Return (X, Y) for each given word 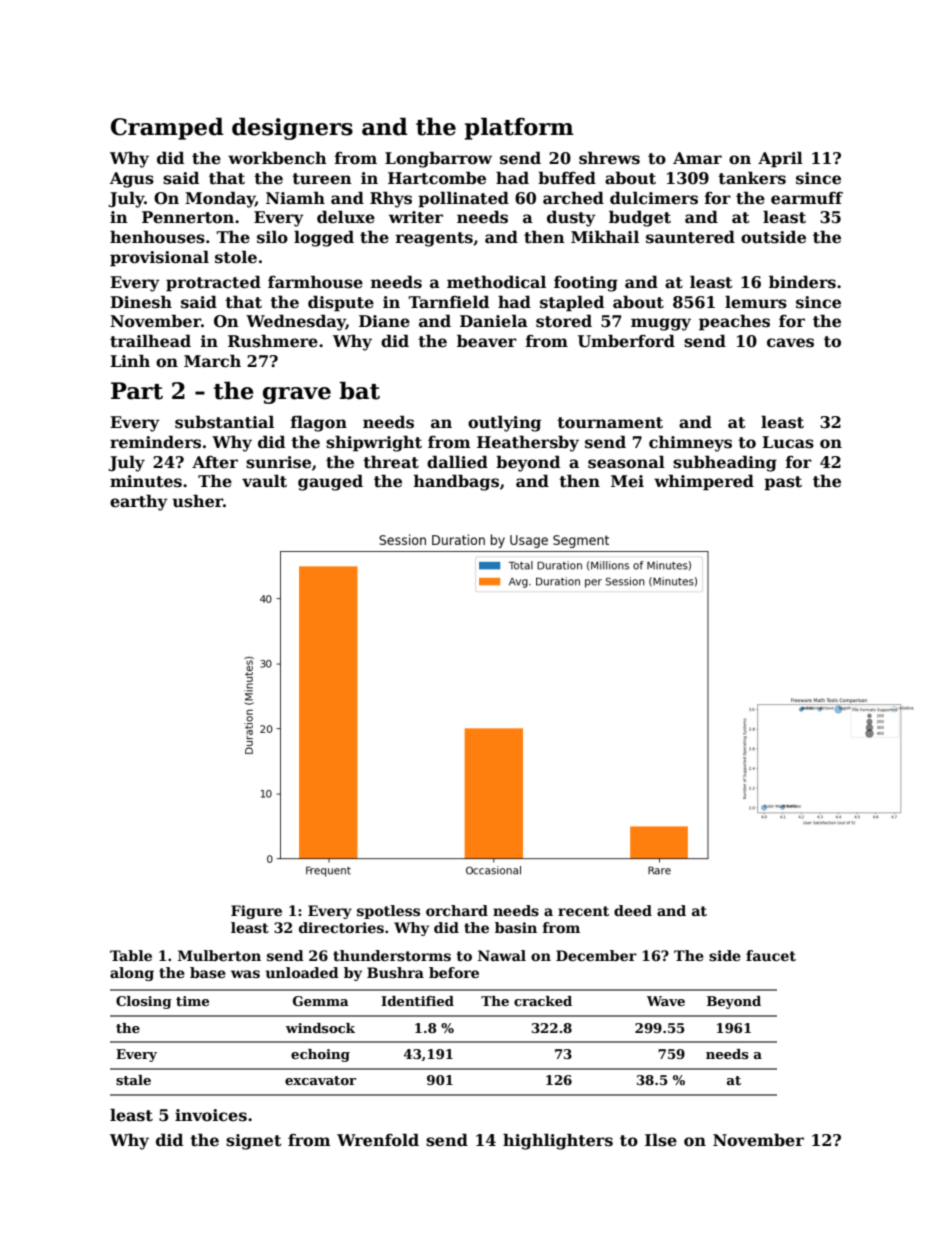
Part (137, 391)
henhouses (157, 237)
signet (254, 1142)
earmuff (807, 198)
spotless (388, 912)
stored (564, 321)
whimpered (704, 482)
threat (391, 462)
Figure (256, 912)
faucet (771, 955)
